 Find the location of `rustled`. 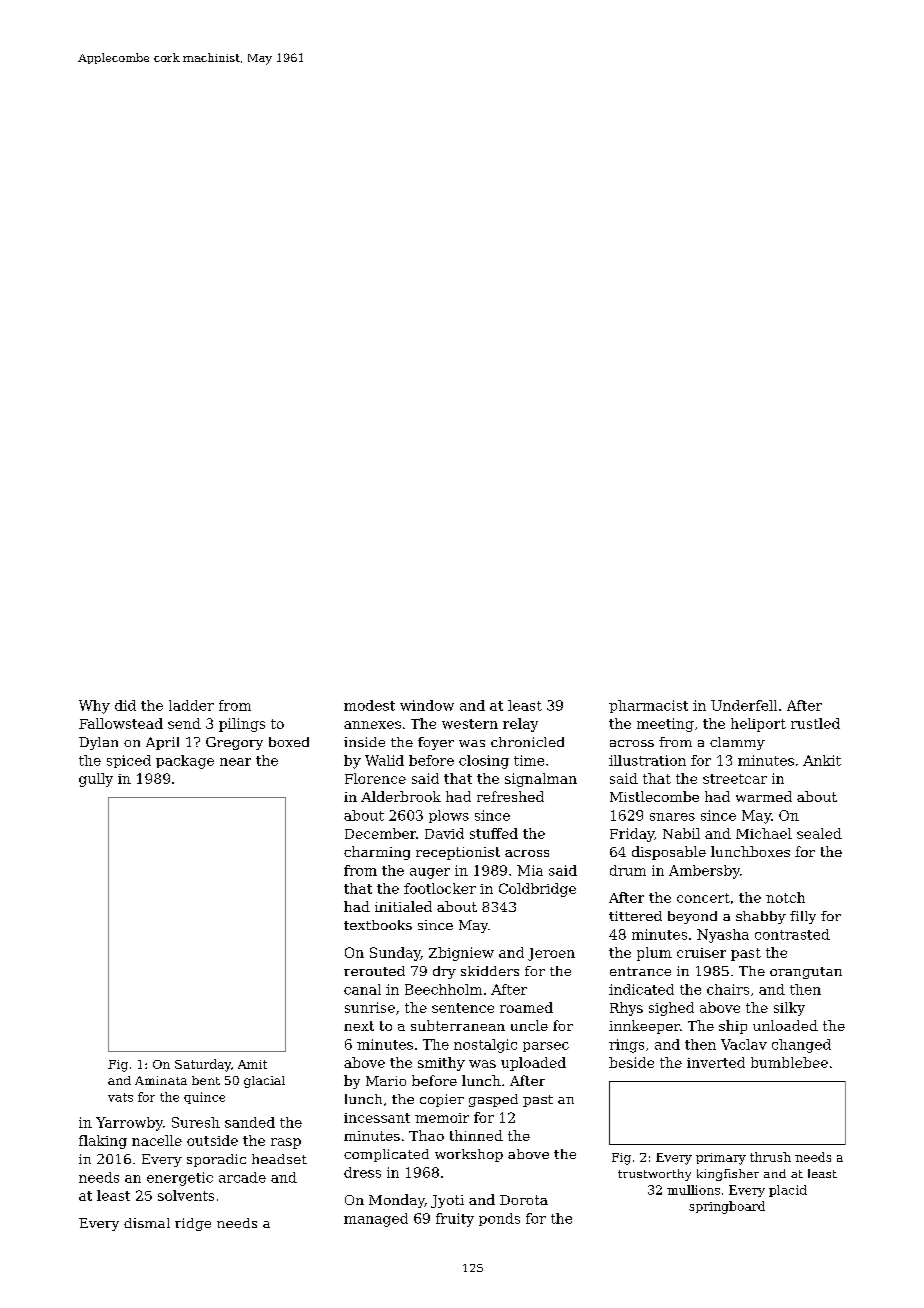

rustled is located at coordinates (815, 723).
